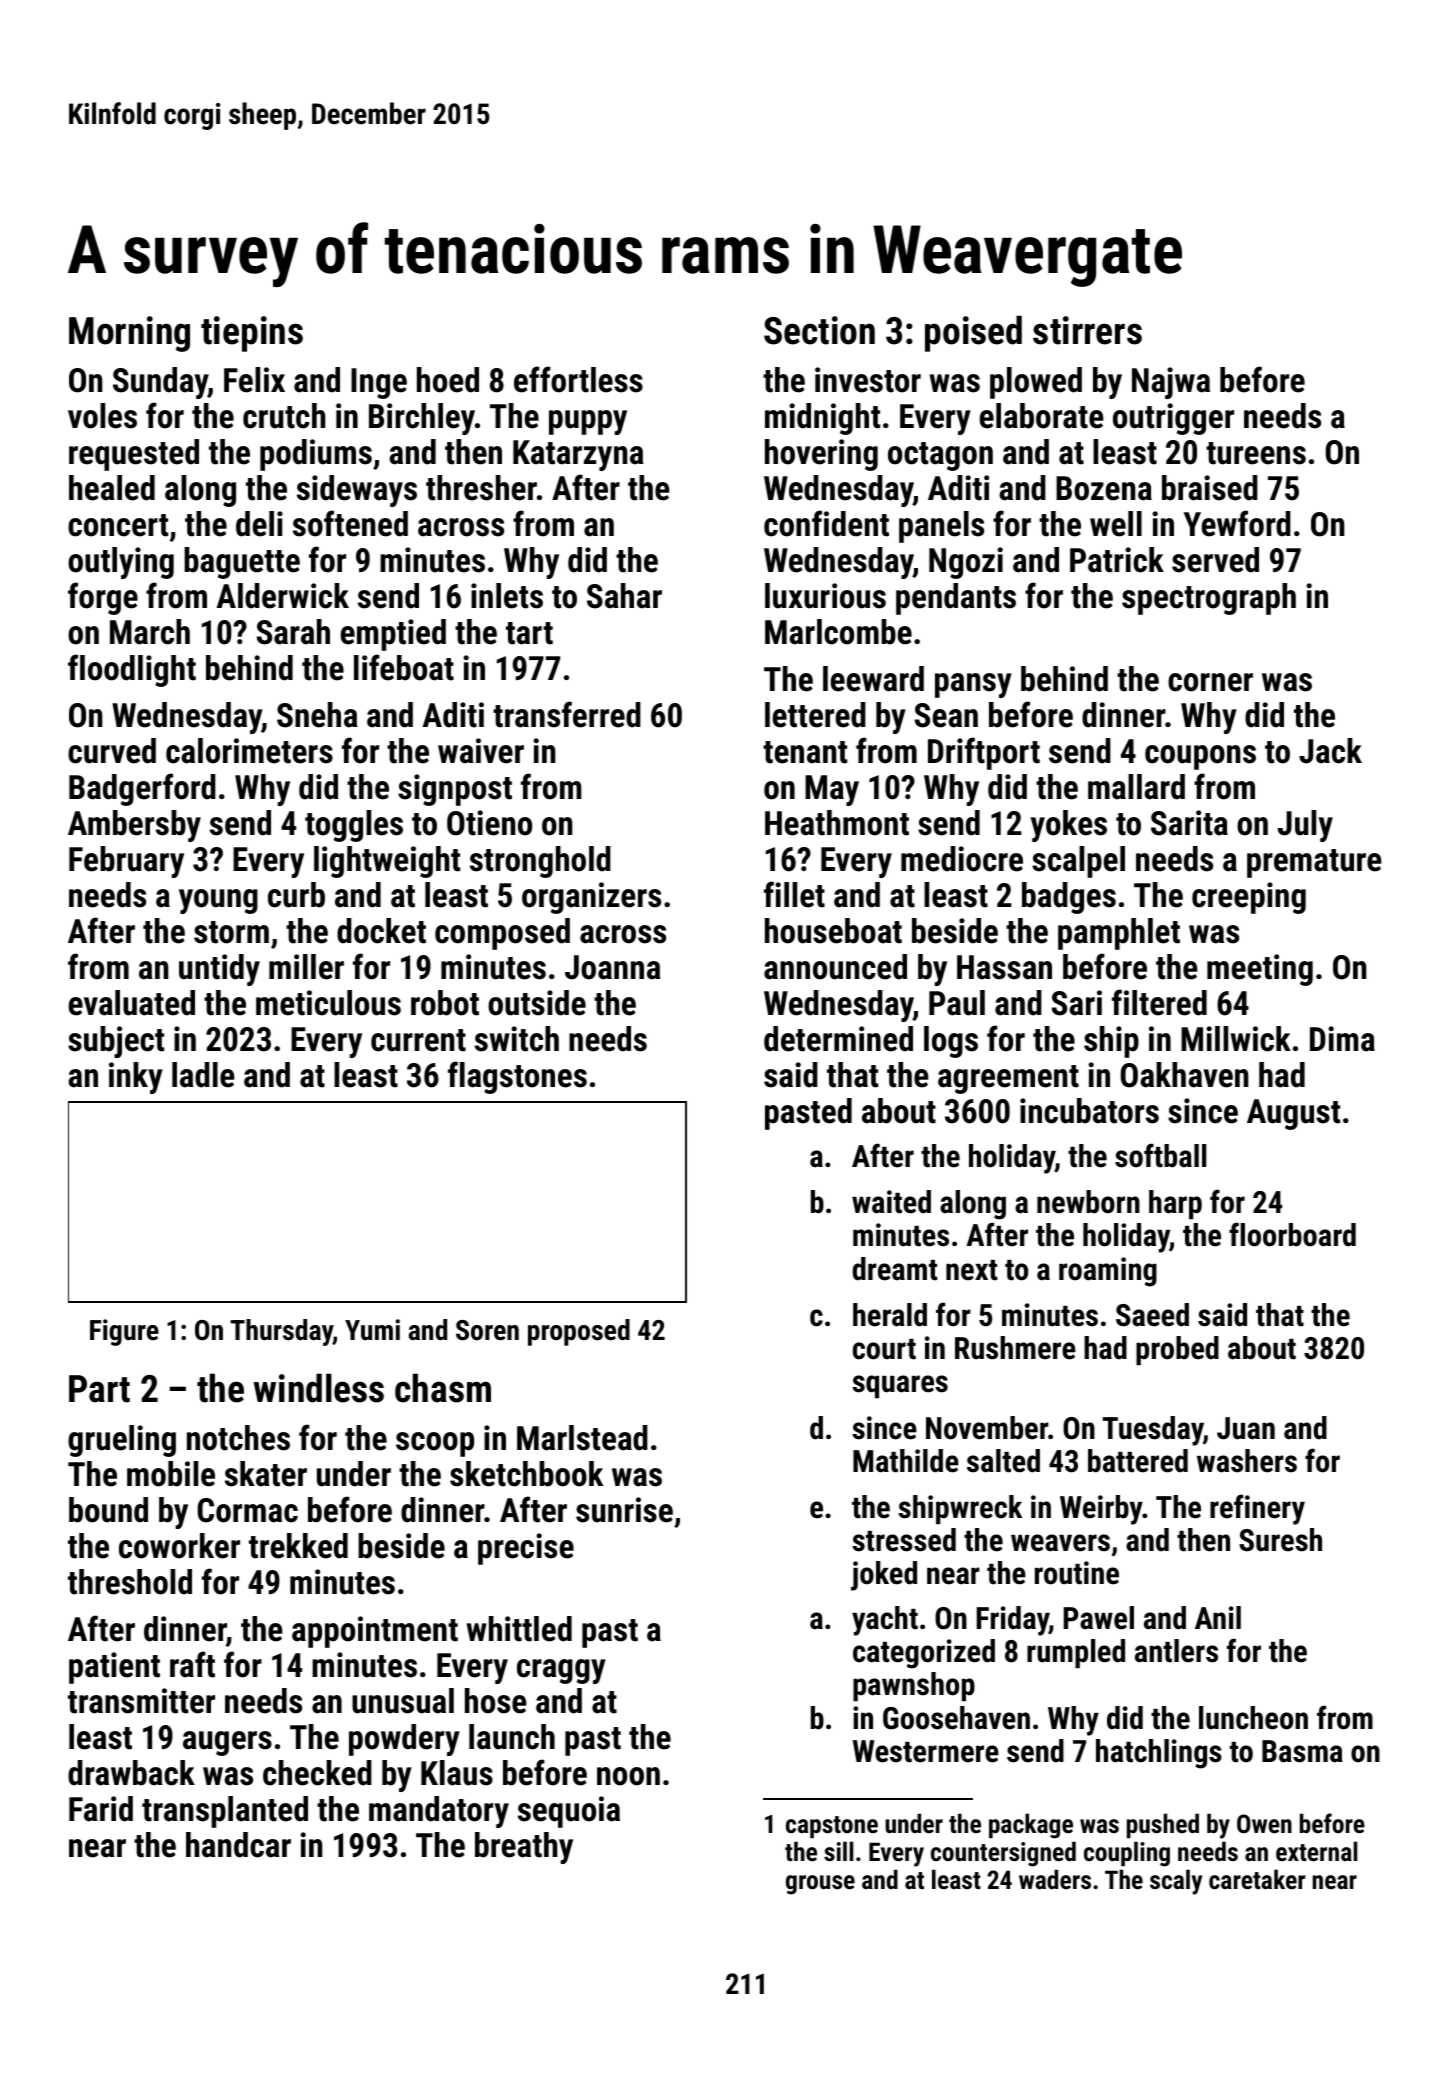 This screenshot has height=2100, width=1450. I want to click on pamphlet, so click(1119, 934).
